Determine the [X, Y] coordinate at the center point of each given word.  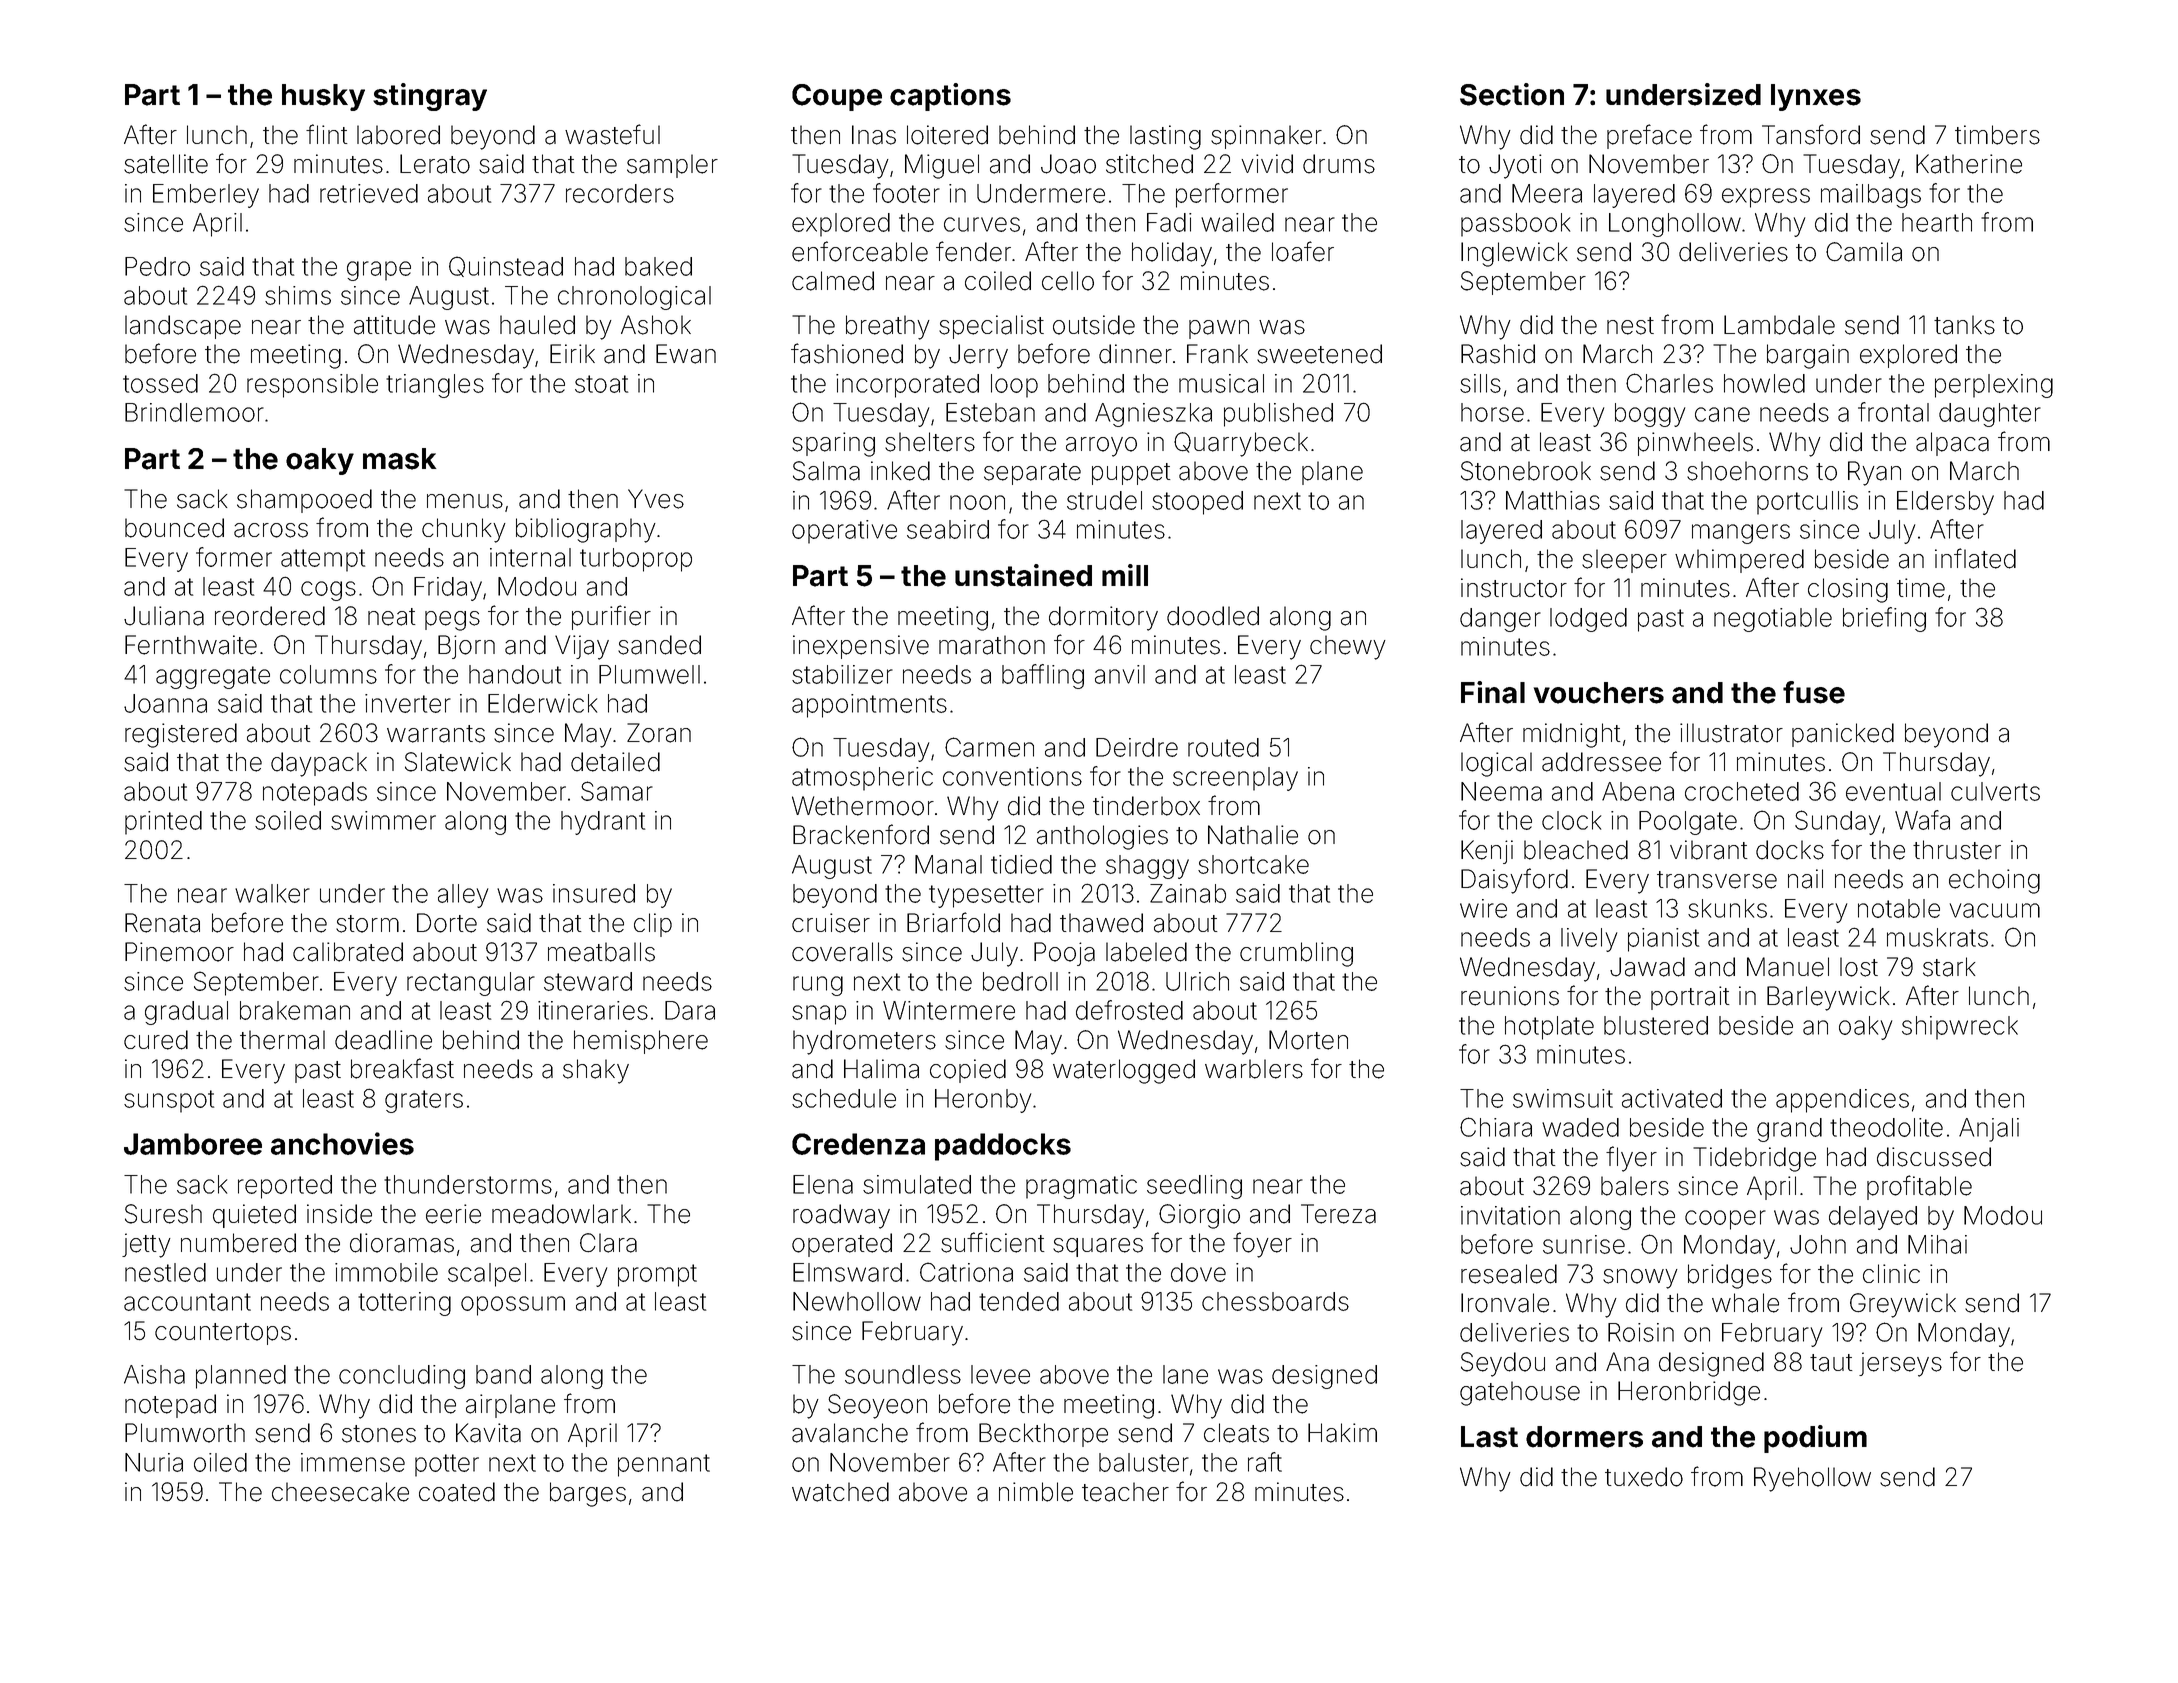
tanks [1964, 325]
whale [1745, 1303]
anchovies [342, 1143]
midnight [1572, 735]
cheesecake [340, 1492]
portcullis [1807, 503]
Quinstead [506, 266]
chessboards [1275, 1301]
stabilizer [842, 674]
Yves [656, 499]
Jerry [978, 356]
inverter [408, 703]
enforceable [860, 251]
